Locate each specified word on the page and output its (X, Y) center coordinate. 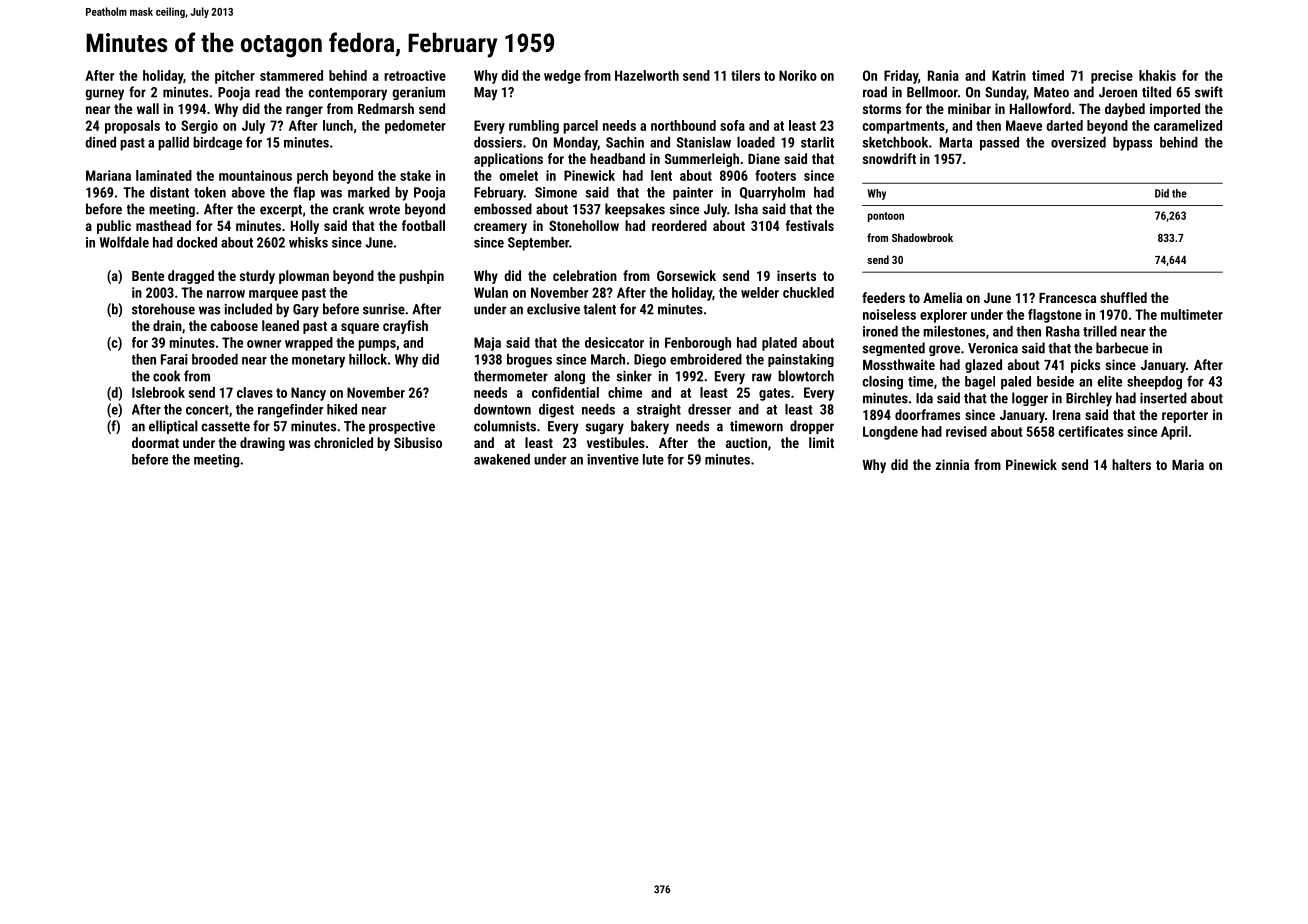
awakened (502, 459)
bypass (1132, 144)
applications (508, 160)
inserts (796, 275)
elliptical (173, 427)
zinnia (952, 464)
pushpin (421, 277)
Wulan (491, 292)
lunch (338, 125)
